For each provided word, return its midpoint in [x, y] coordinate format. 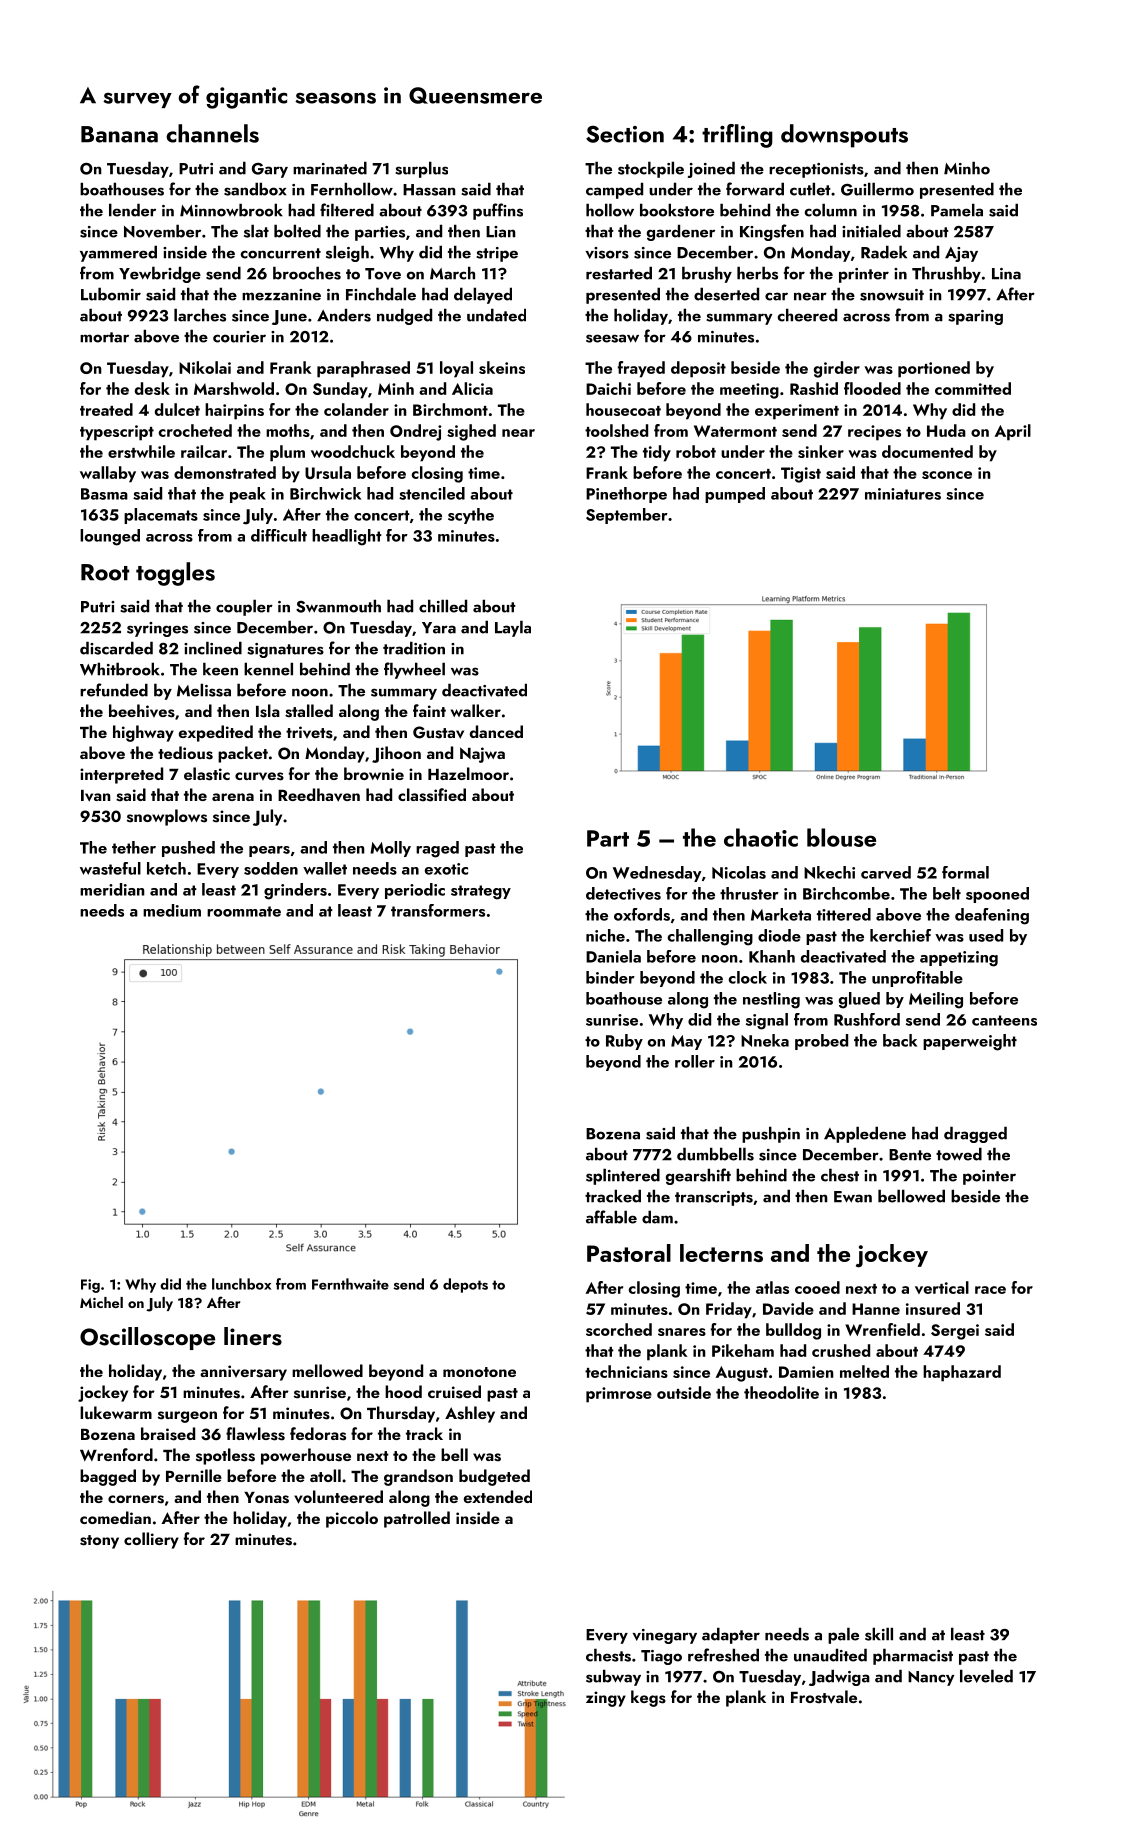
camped [614, 190]
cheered [807, 315]
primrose [619, 1395]
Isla [268, 711]
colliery [151, 1540]
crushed [841, 1350]
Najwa [482, 755]
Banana [119, 134]
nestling [771, 1000]
